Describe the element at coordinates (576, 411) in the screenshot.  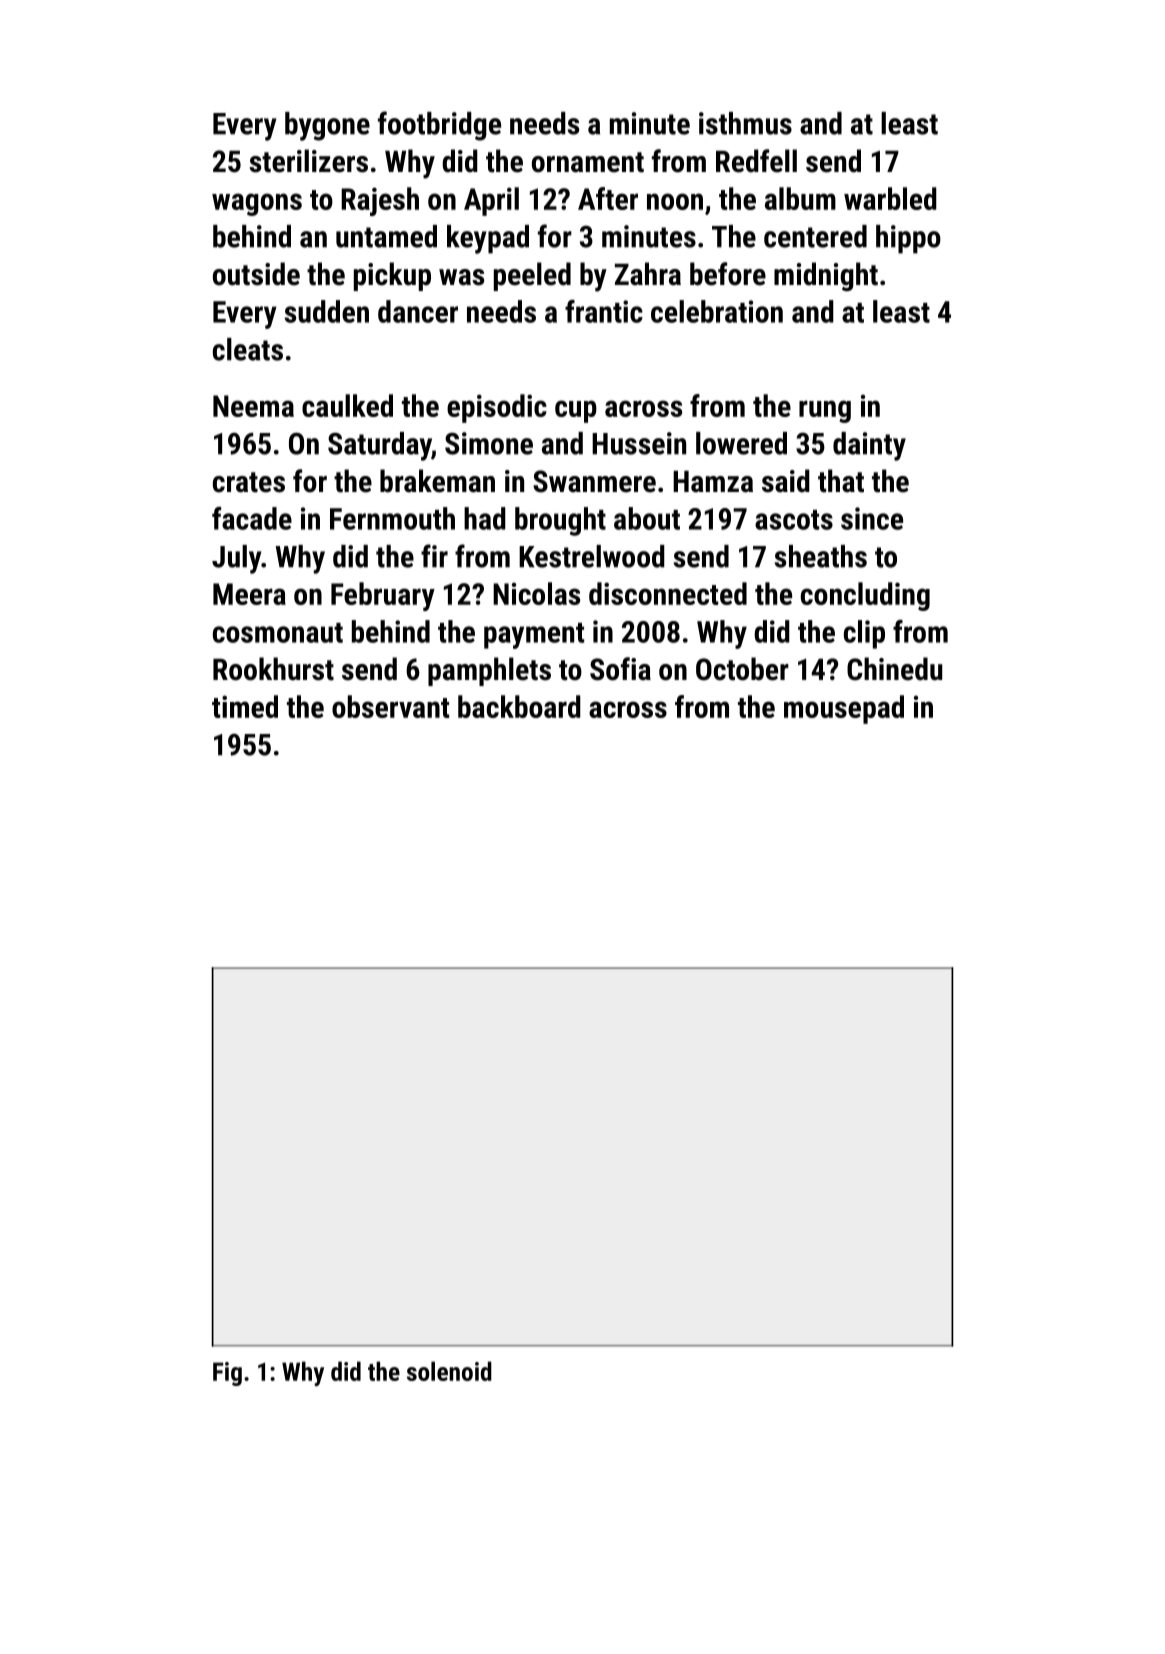
I see `cup` at that location.
